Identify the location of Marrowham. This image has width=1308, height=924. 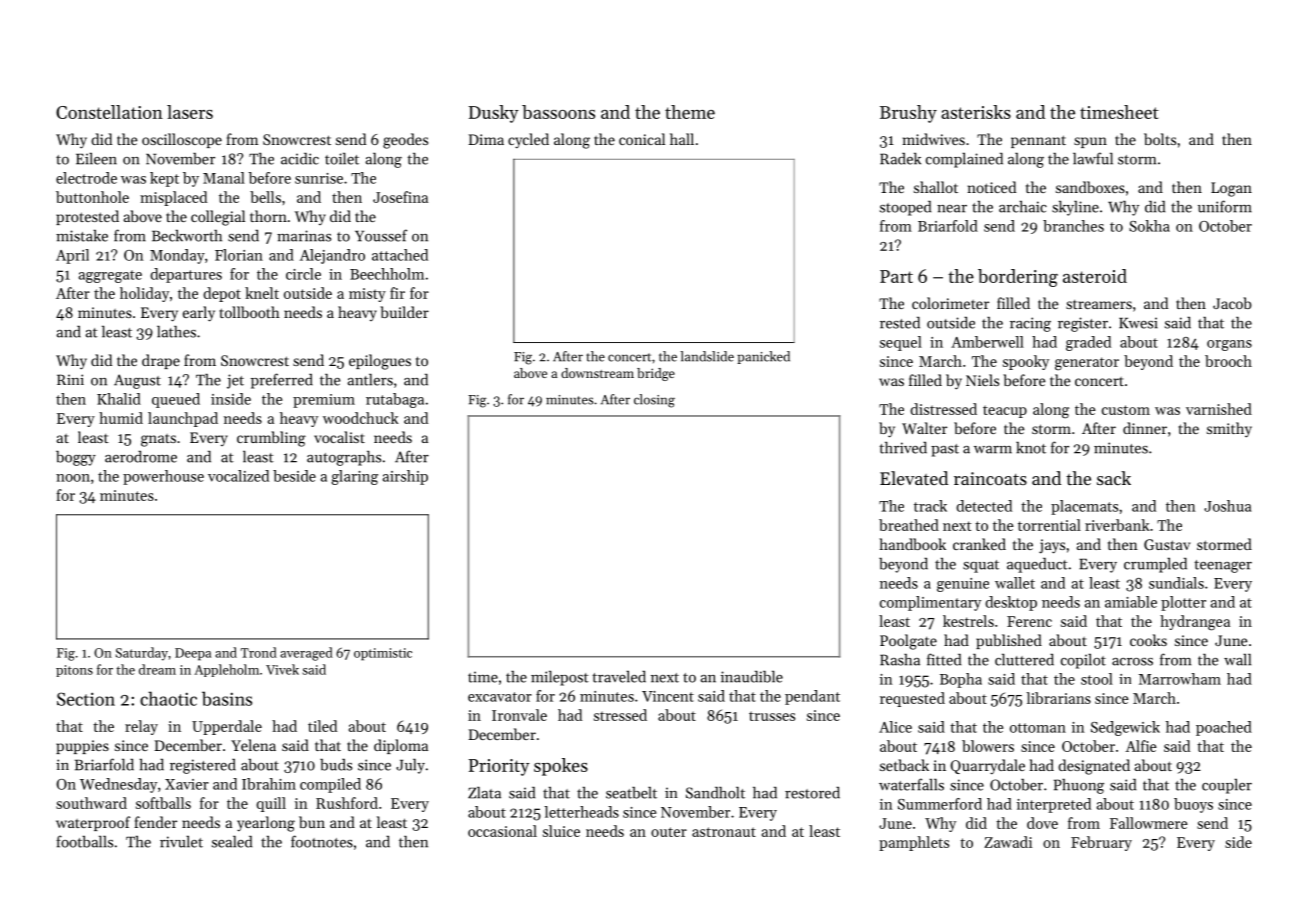
(1180, 679).
